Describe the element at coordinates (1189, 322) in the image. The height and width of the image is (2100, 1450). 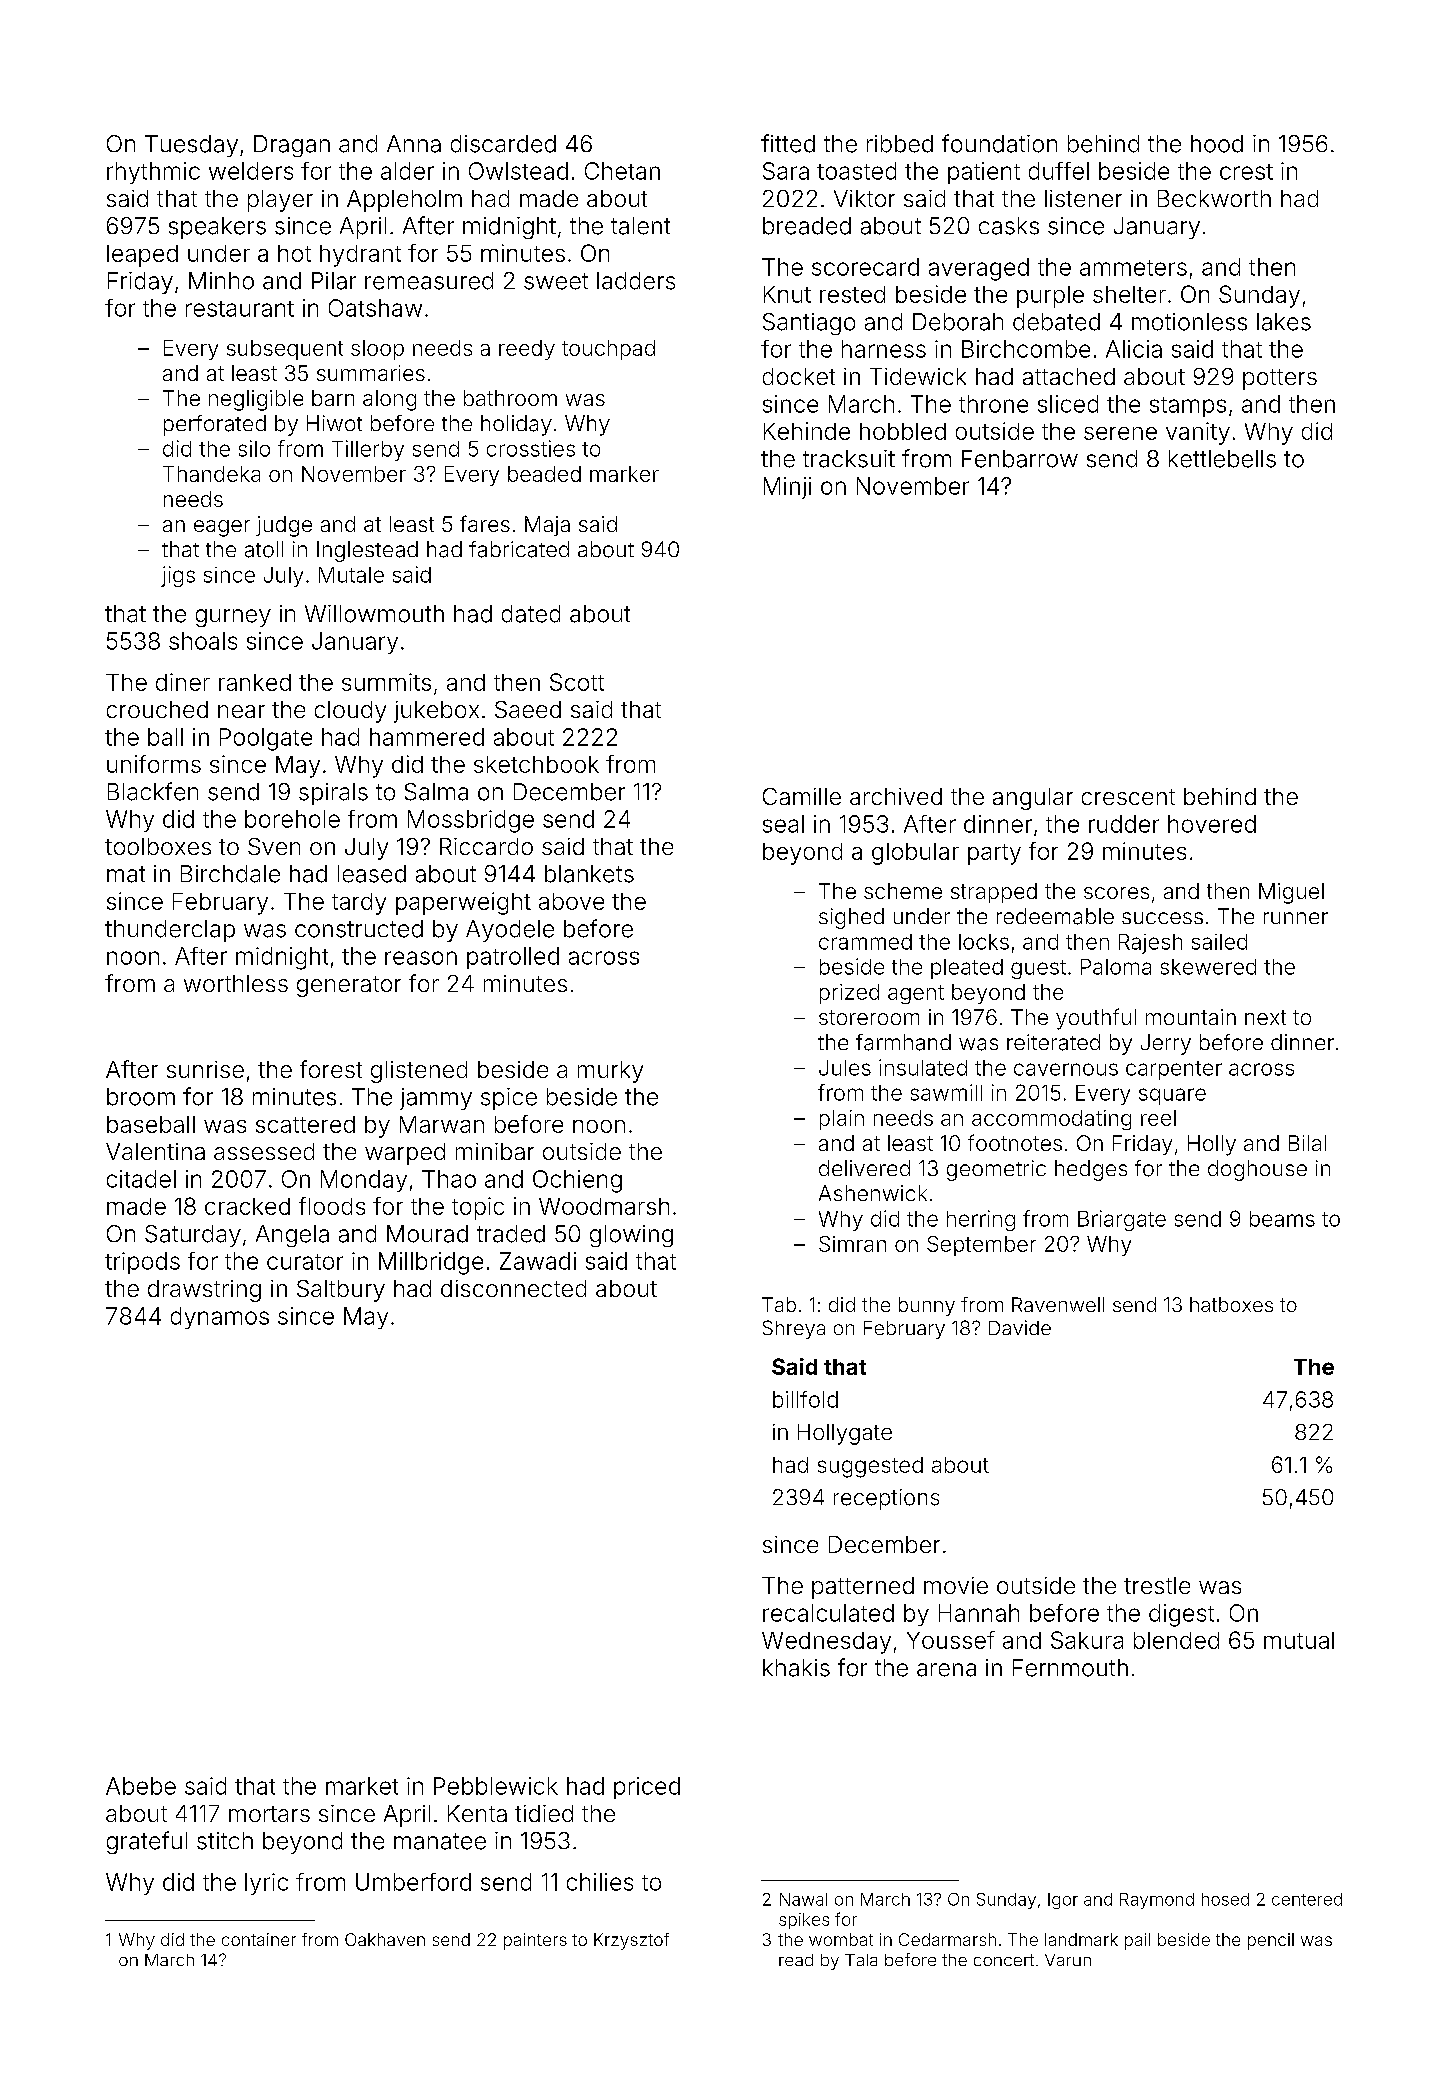
I see `motionless` at that location.
